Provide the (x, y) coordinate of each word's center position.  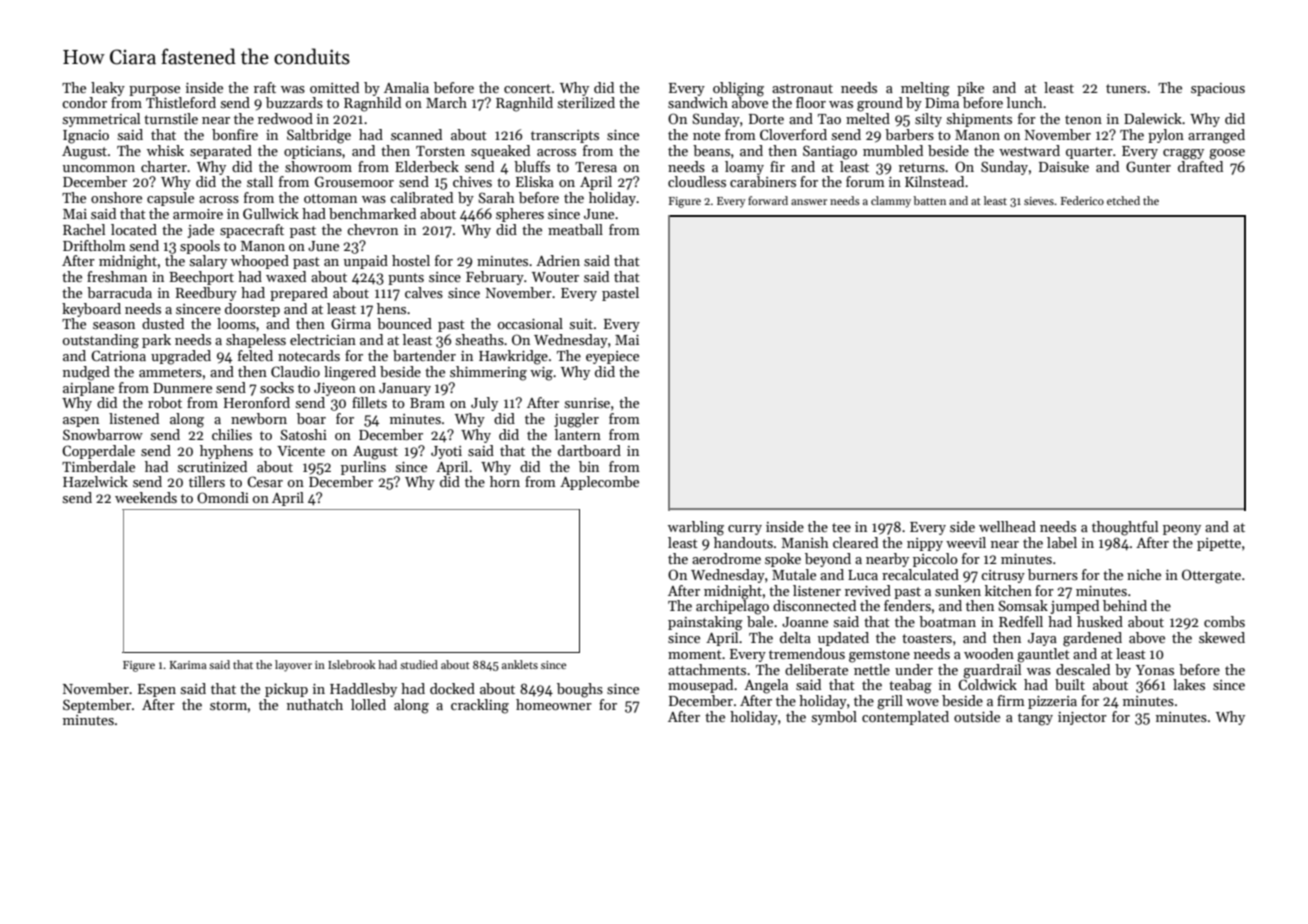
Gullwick (271, 213)
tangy (1035, 719)
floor (811, 102)
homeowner (554, 704)
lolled (368, 704)
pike (970, 89)
